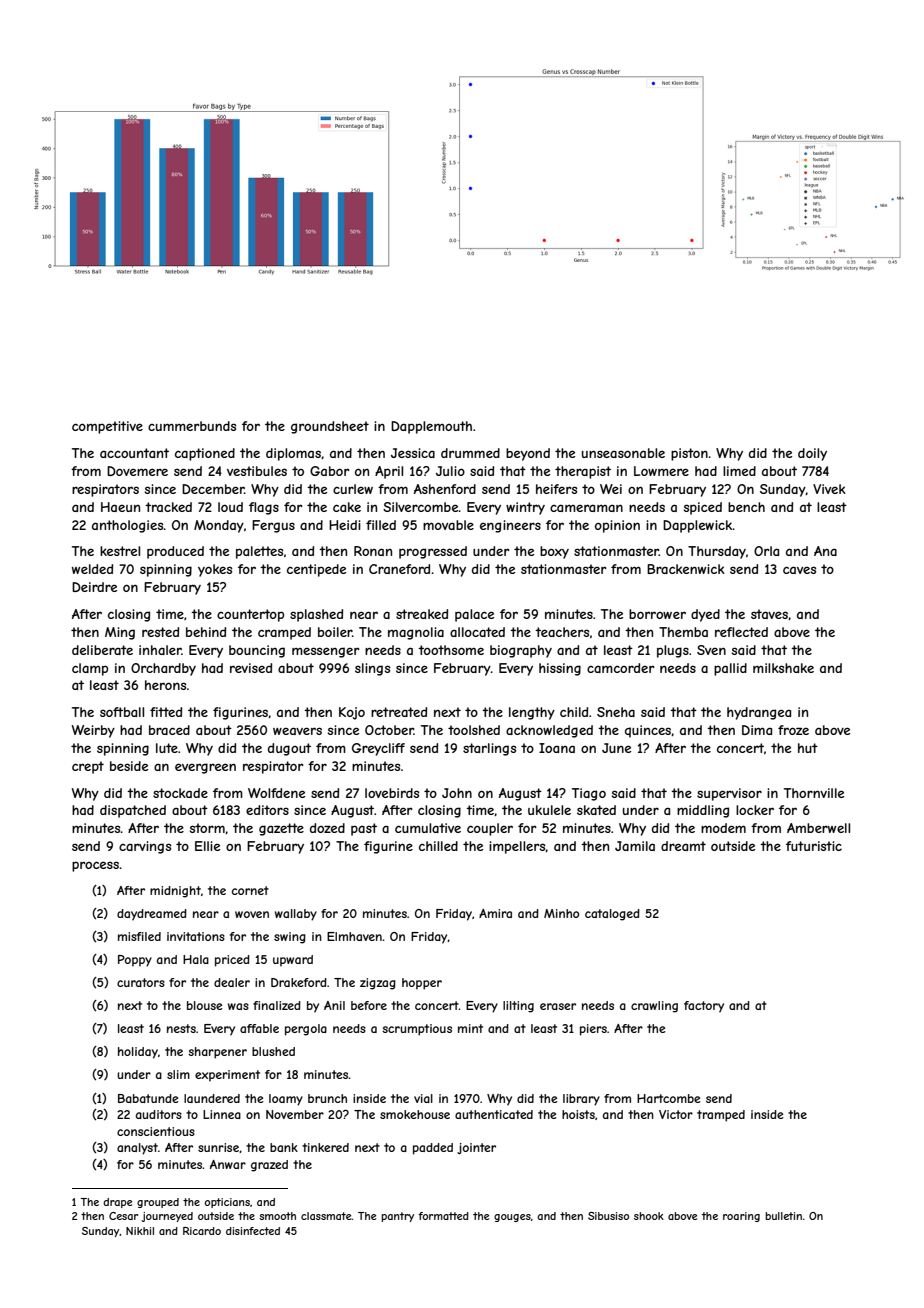 The height and width of the screenshot is (1308, 924). Describe the element at coordinates (218, 1147) in the screenshot. I see `sunrise` at that location.
